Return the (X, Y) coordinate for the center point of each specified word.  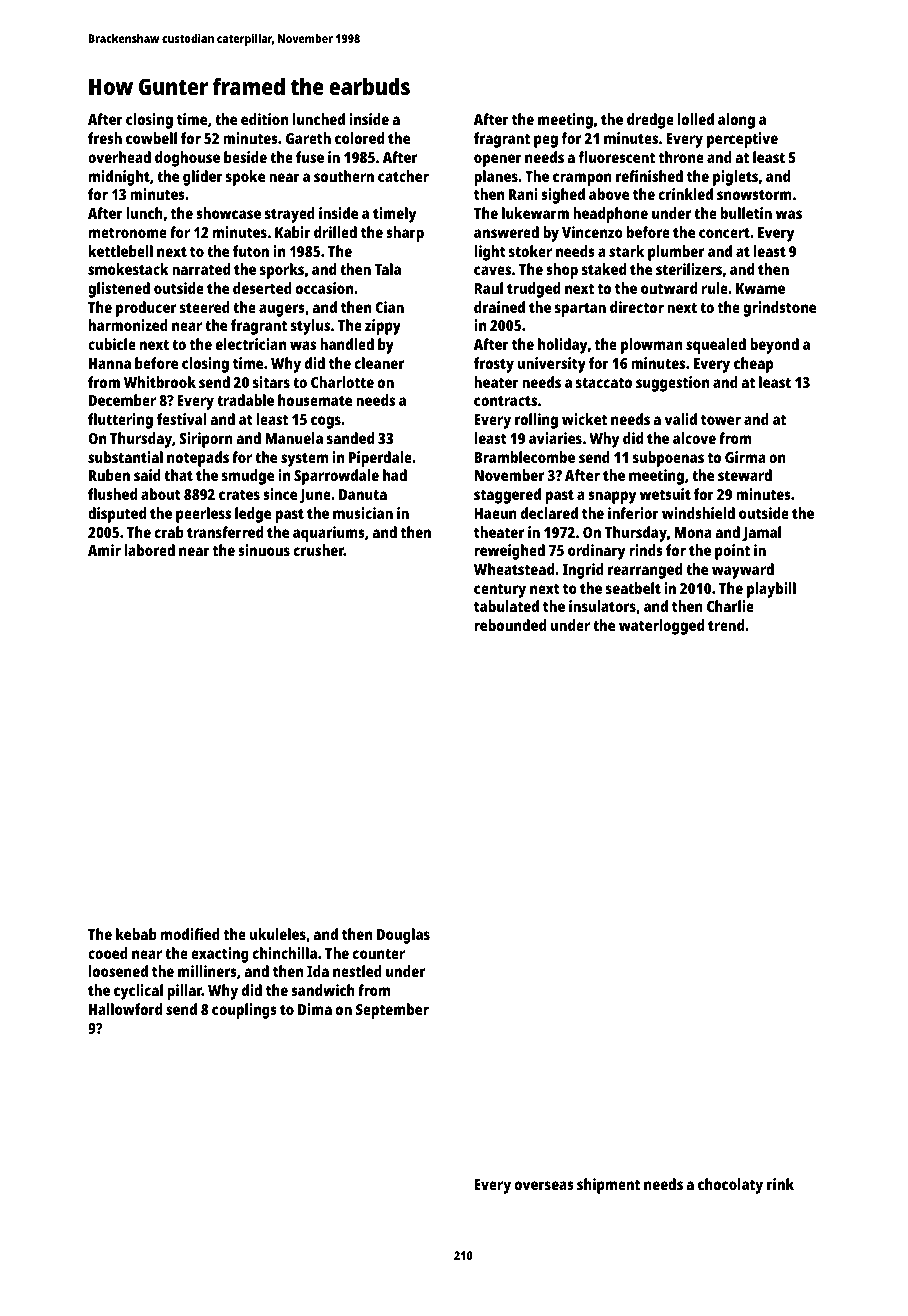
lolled (696, 119)
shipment (608, 1186)
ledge (253, 515)
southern (344, 176)
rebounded (510, 625)
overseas (544, 1185)
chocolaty (730, 1186)
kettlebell (121, 251)
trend (726, 625)
